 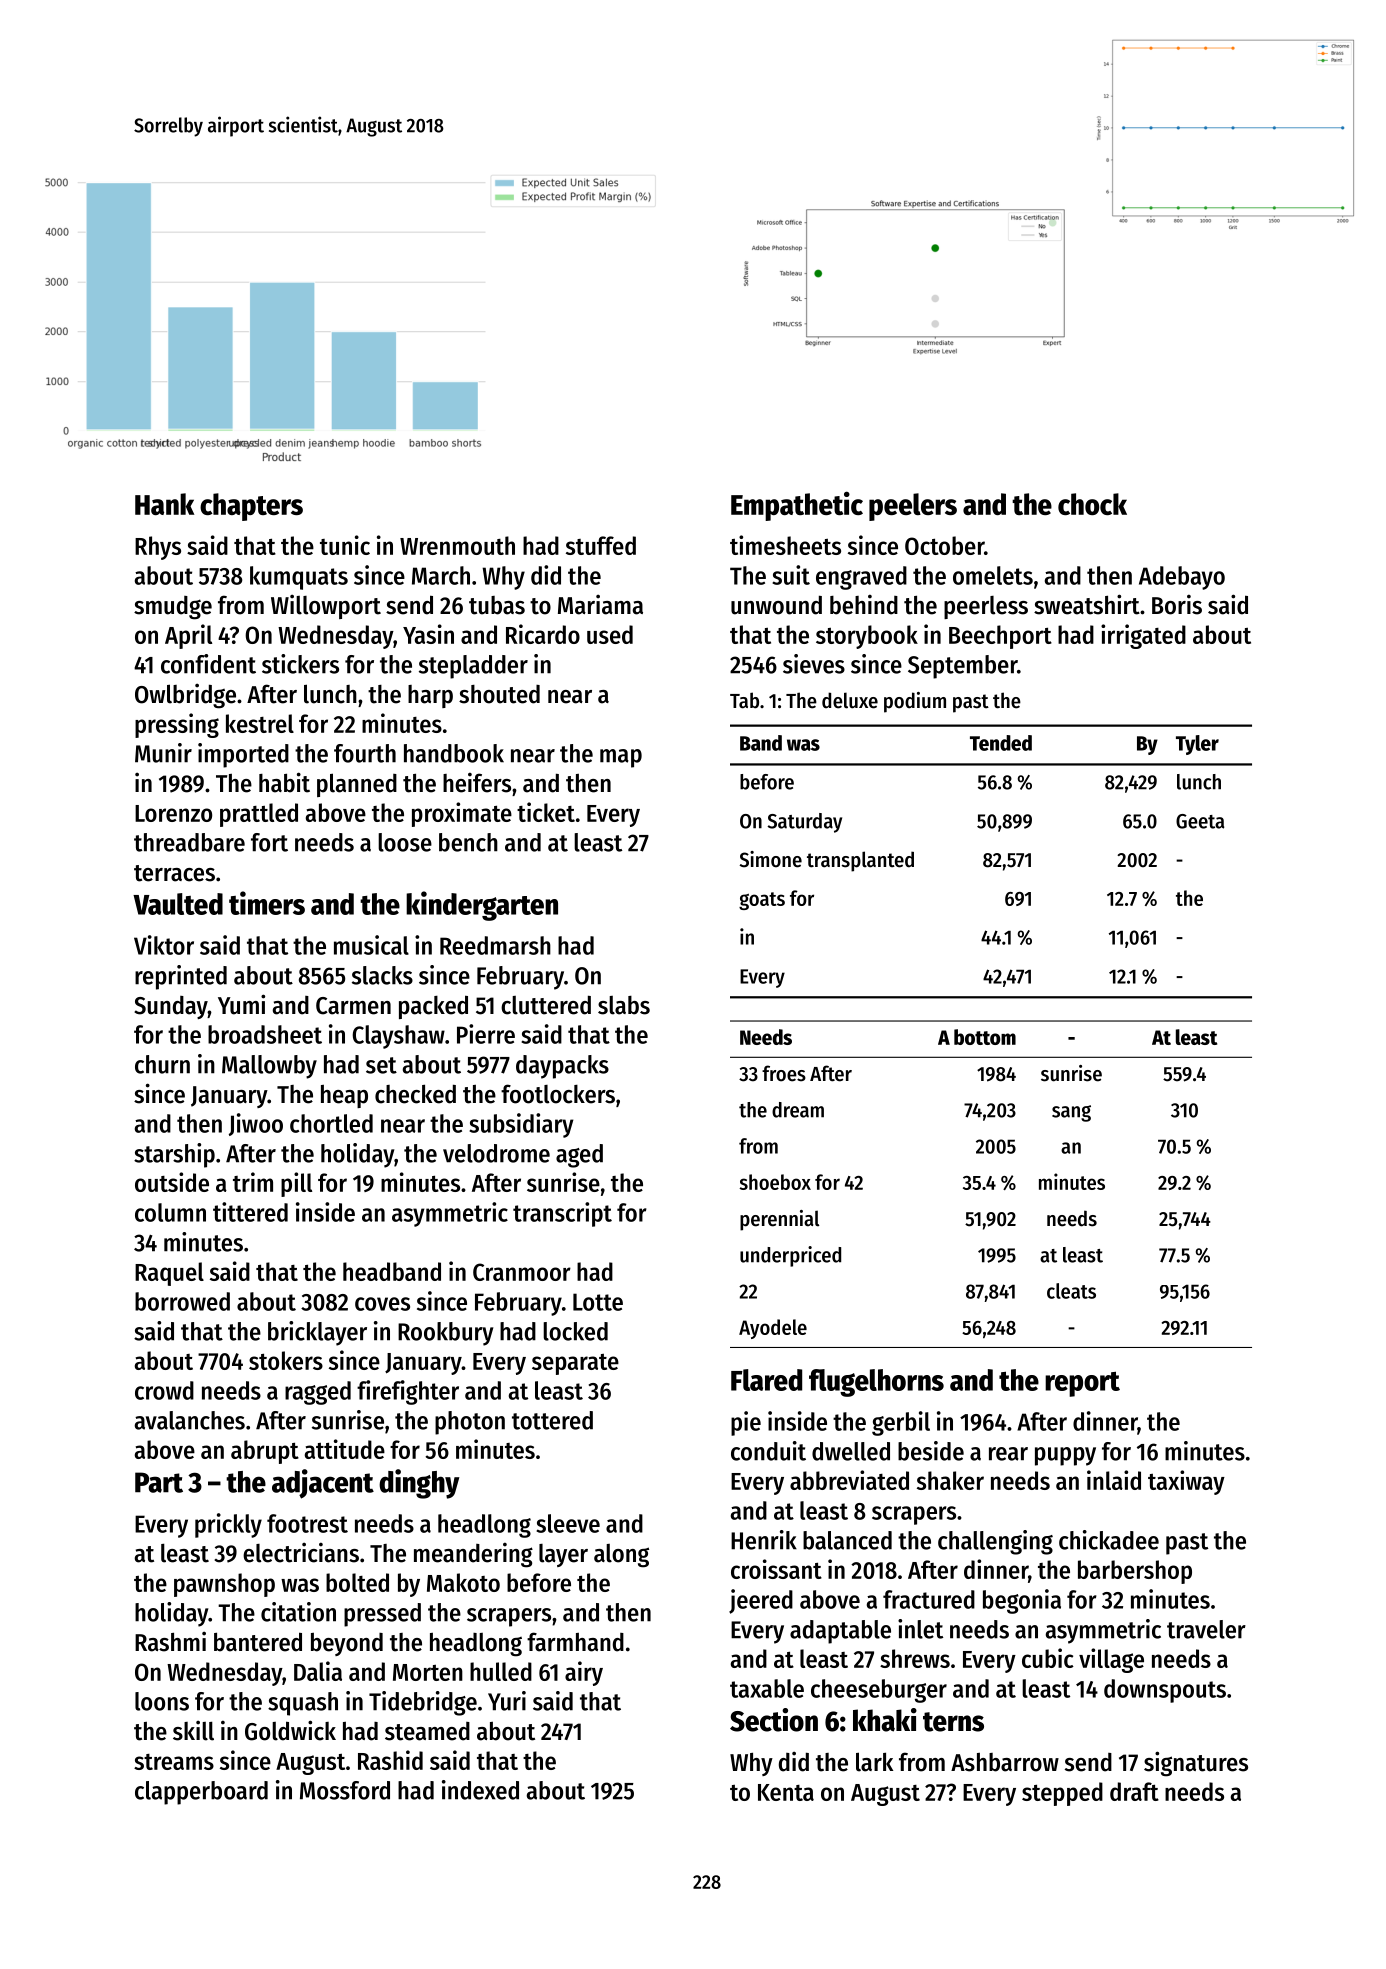 What do you see at coordinates (1177, 604) in the image?
I see `Boris` at bounding box center [1177, 604].
